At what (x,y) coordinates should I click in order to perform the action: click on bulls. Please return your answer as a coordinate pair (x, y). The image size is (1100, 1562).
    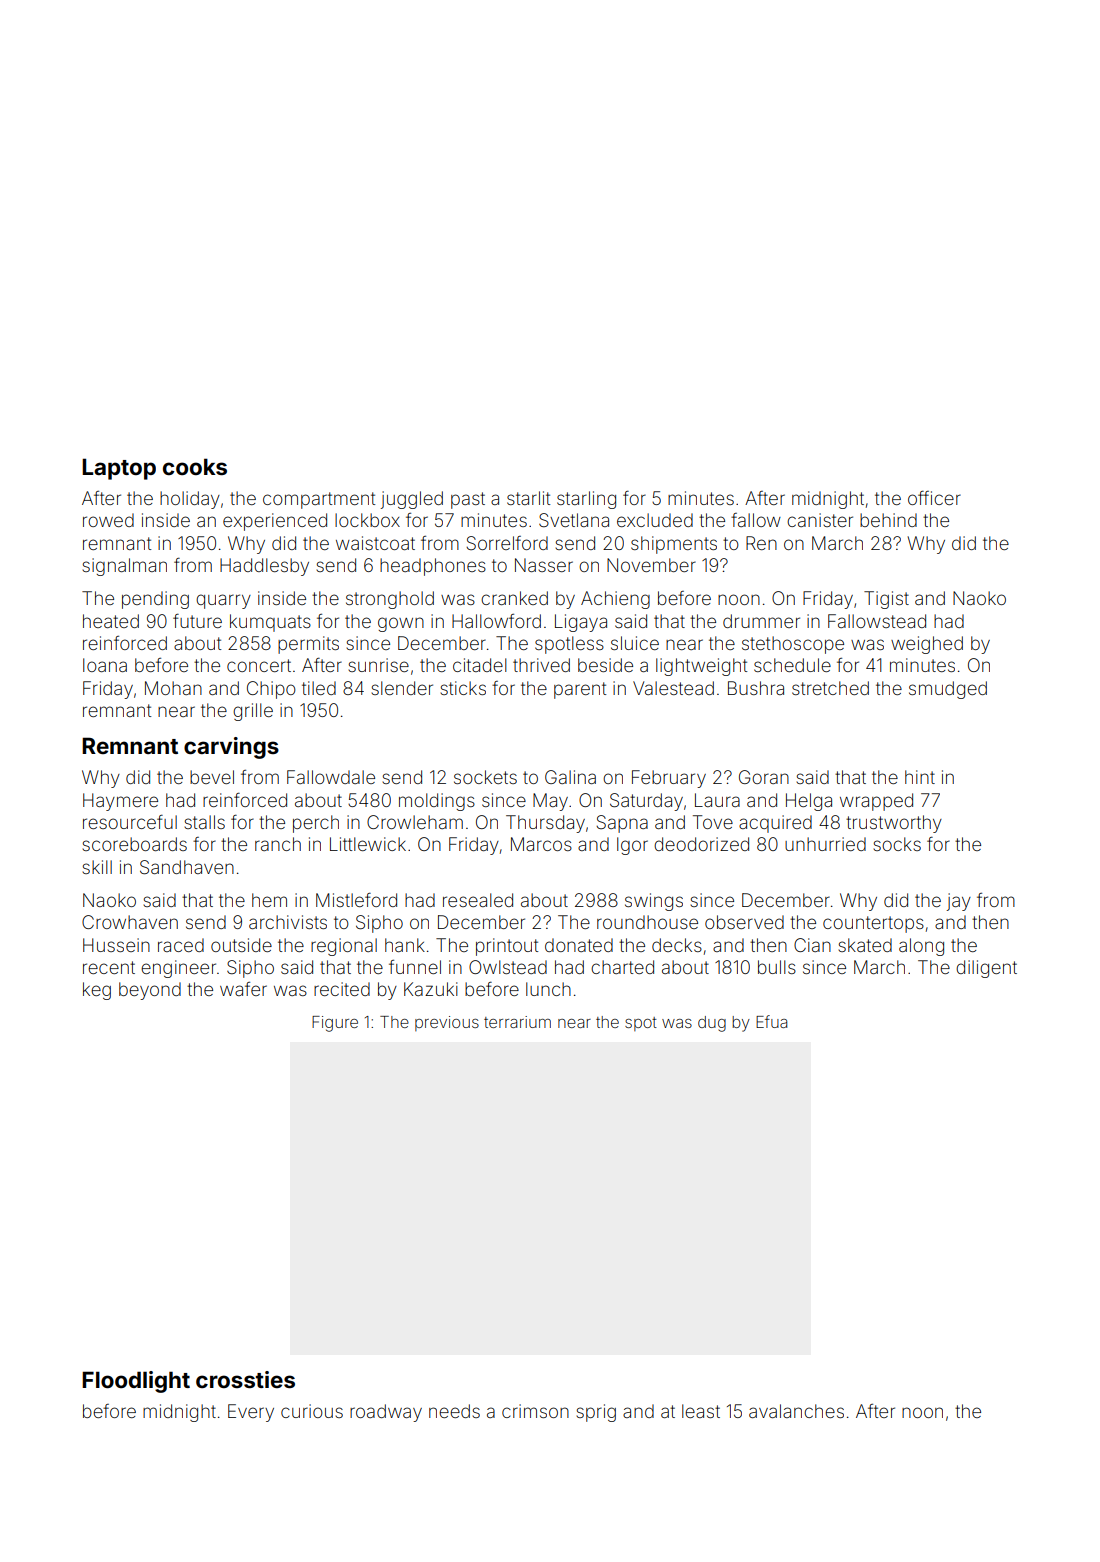
    Looking at the image, I should click on (777, 967).
